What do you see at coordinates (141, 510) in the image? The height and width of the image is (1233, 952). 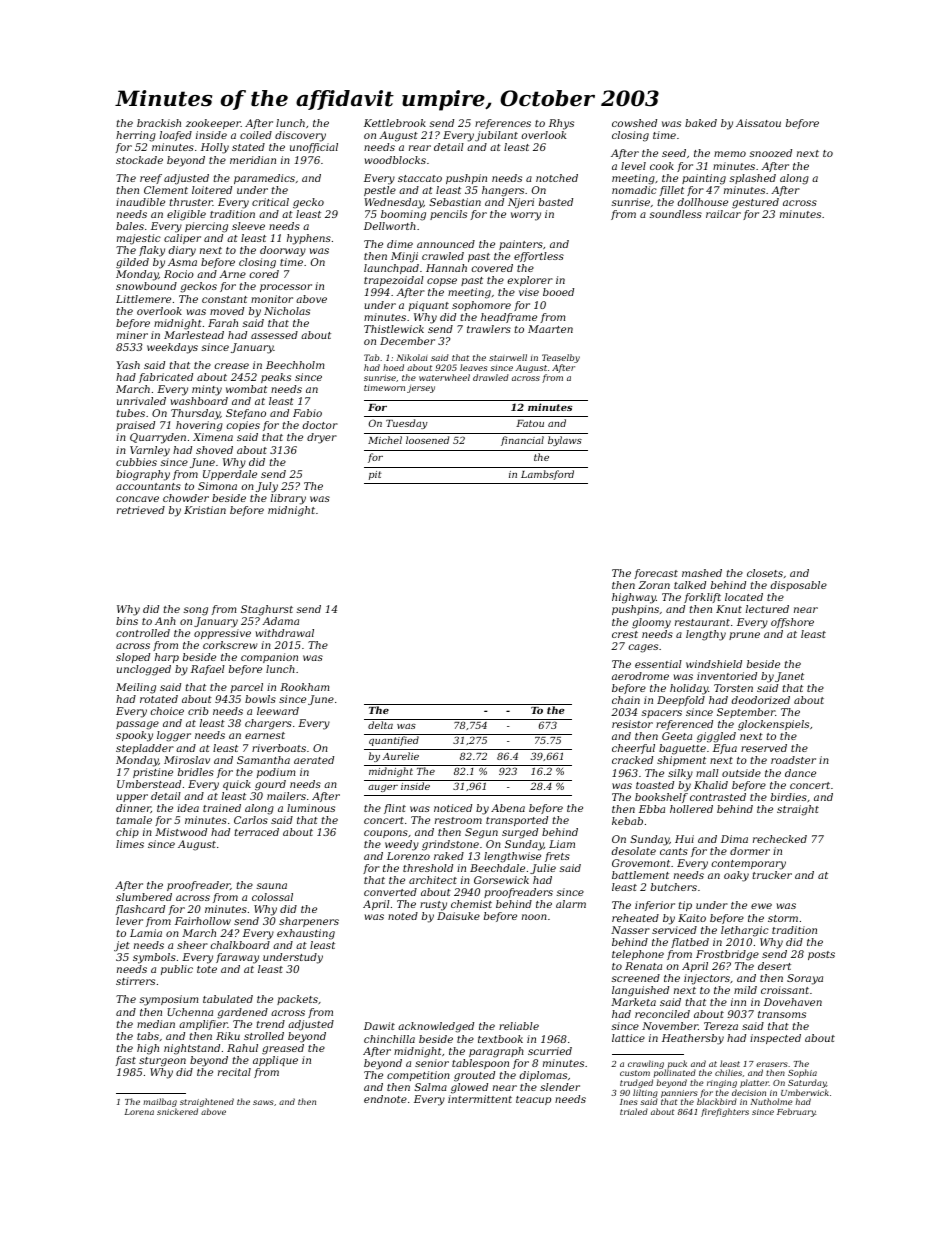 I see `retrieved` at bounding box center [141, 510].
